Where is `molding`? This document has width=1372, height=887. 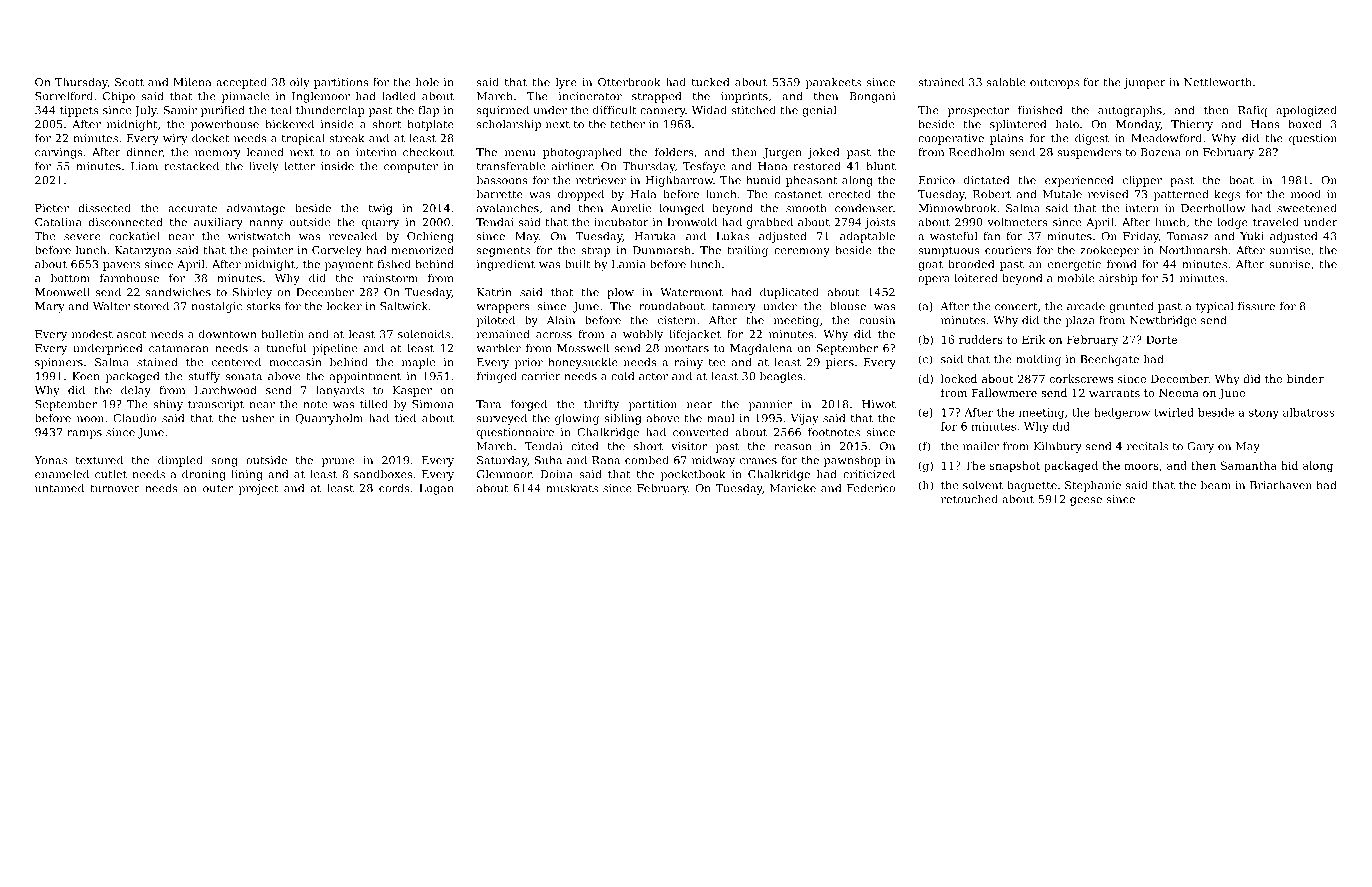
molding is located at coordinates (1038, 360).
